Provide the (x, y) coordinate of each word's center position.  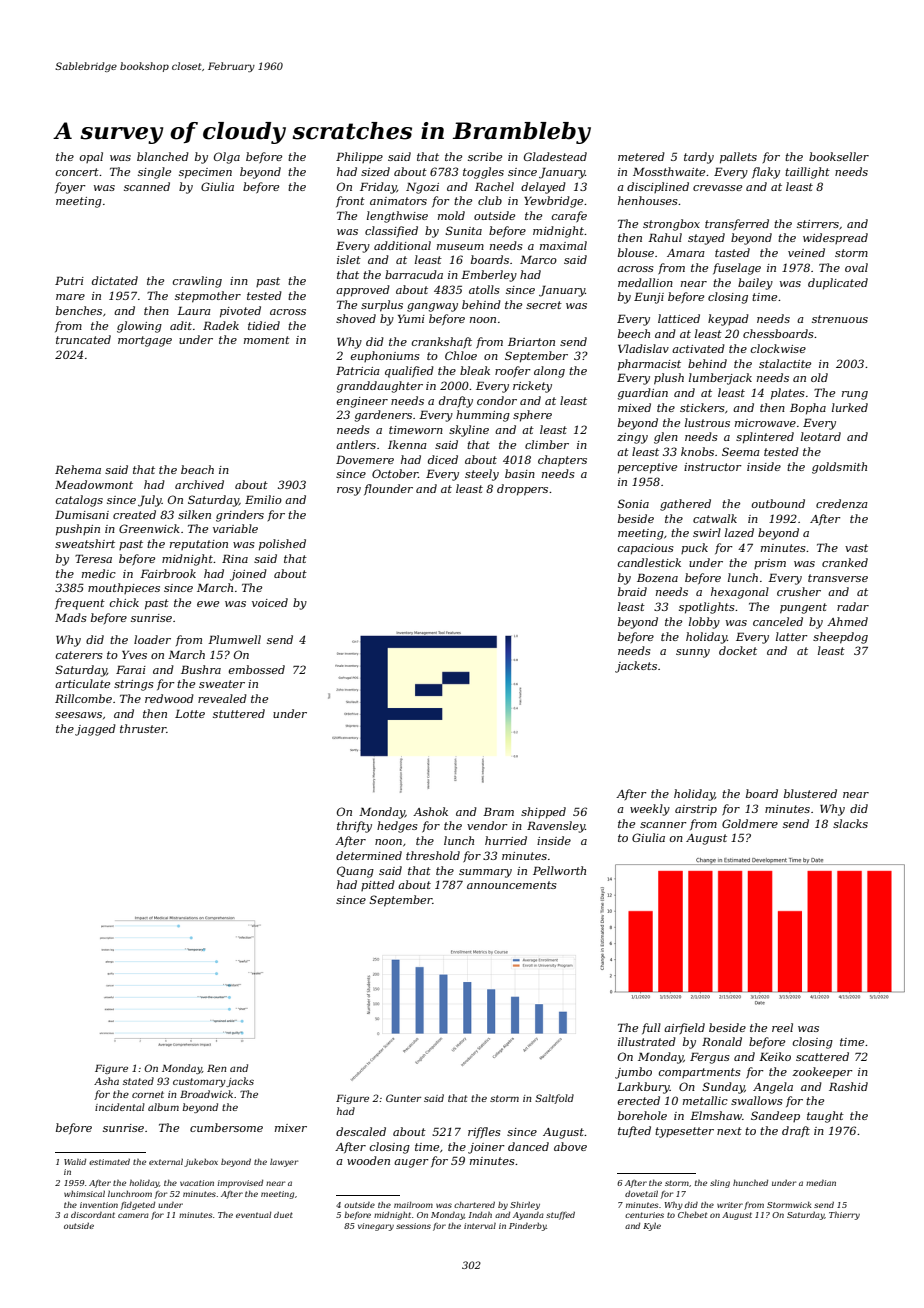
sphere (532, 416)
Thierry (844, 1216)
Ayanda (528, 1216)
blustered (810, 793)
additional (402, 245)
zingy (632, 438)
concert (77, 172)
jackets (636, 667)
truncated (83, 339)
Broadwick (206, 1094)
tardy (699, 158)
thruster (143, 728)
